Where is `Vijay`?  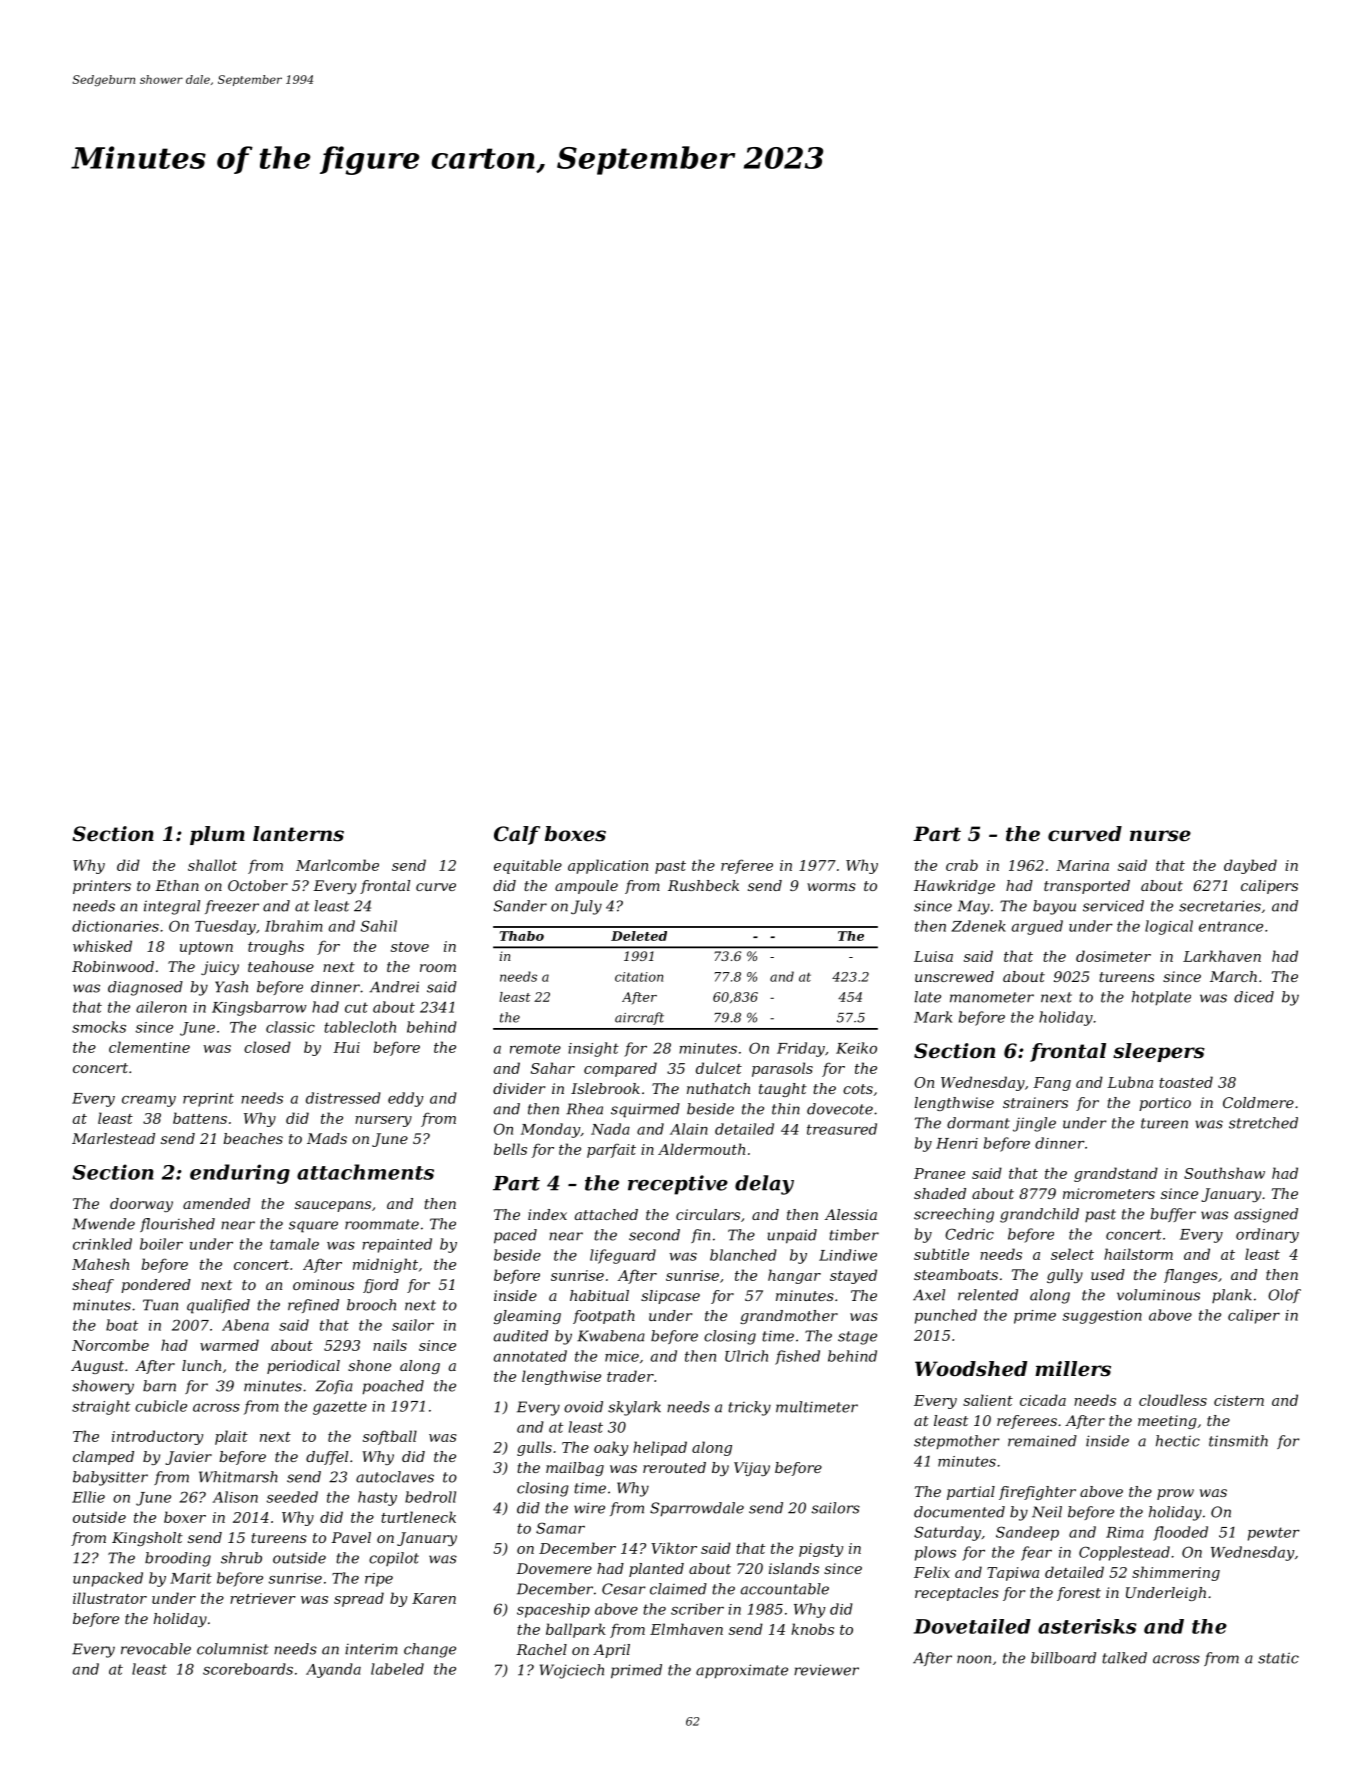 Vijay is located at coordinates (752, 1469).
